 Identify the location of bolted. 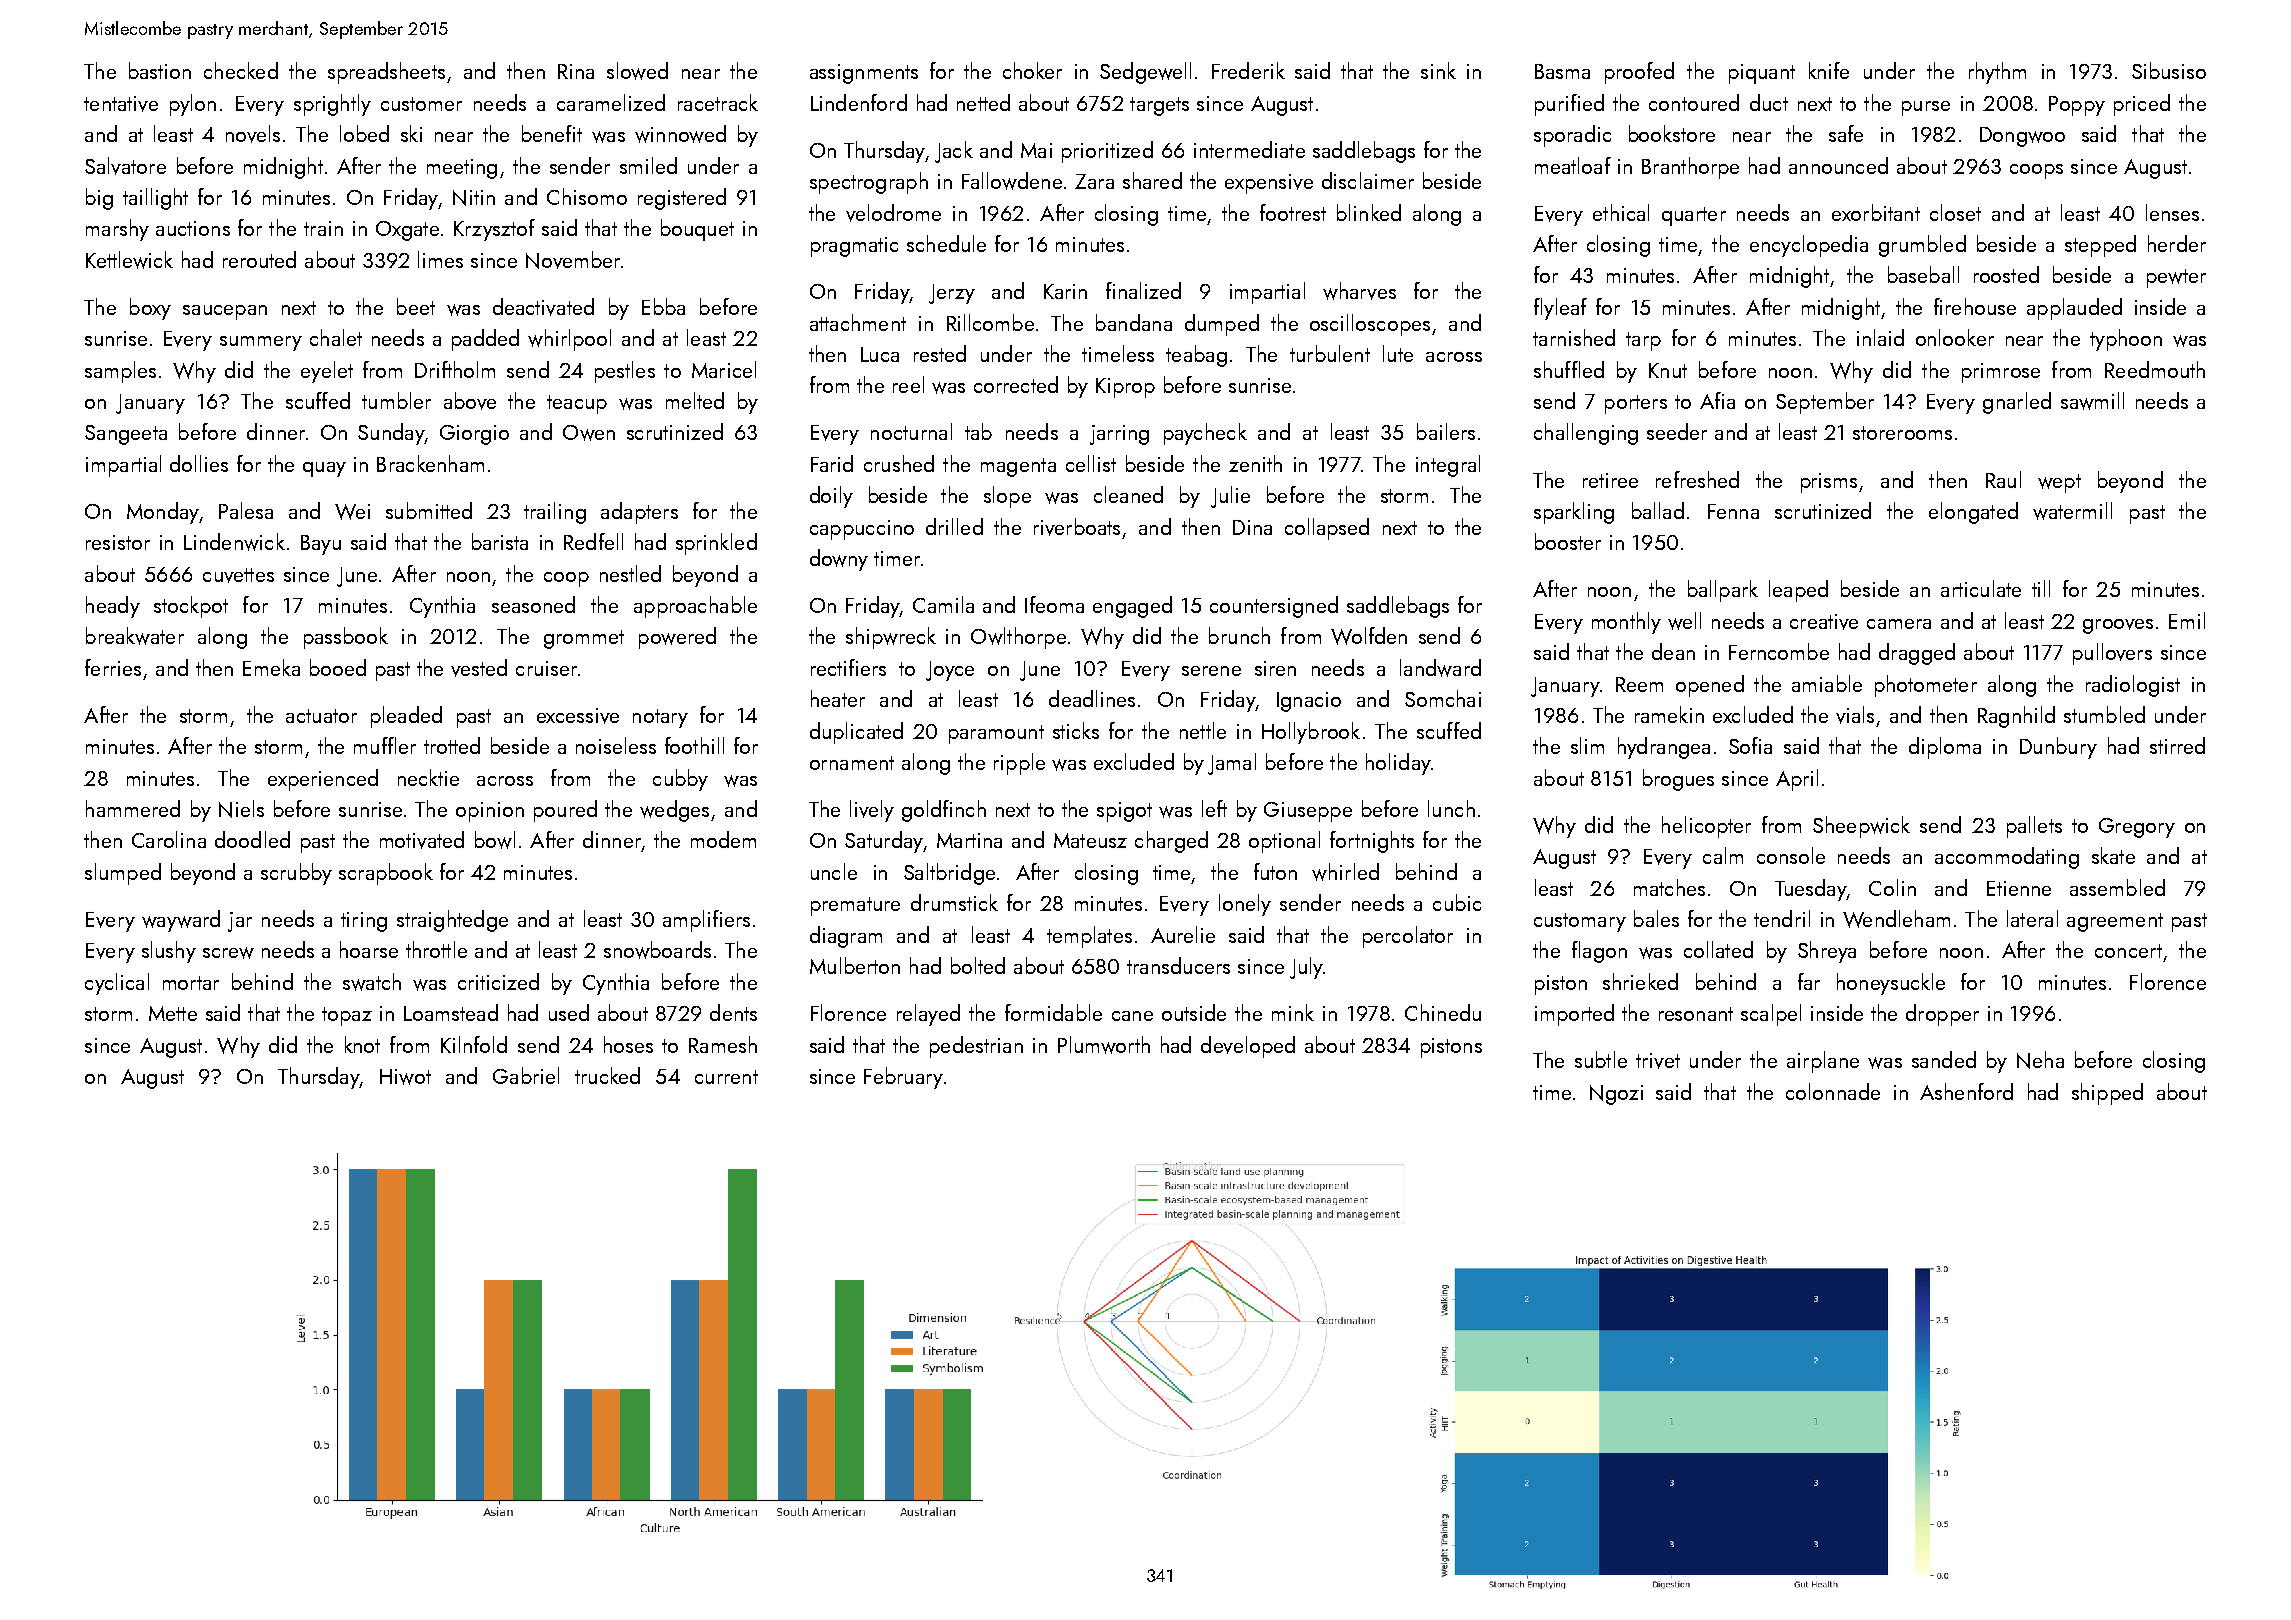
(978, 965).
